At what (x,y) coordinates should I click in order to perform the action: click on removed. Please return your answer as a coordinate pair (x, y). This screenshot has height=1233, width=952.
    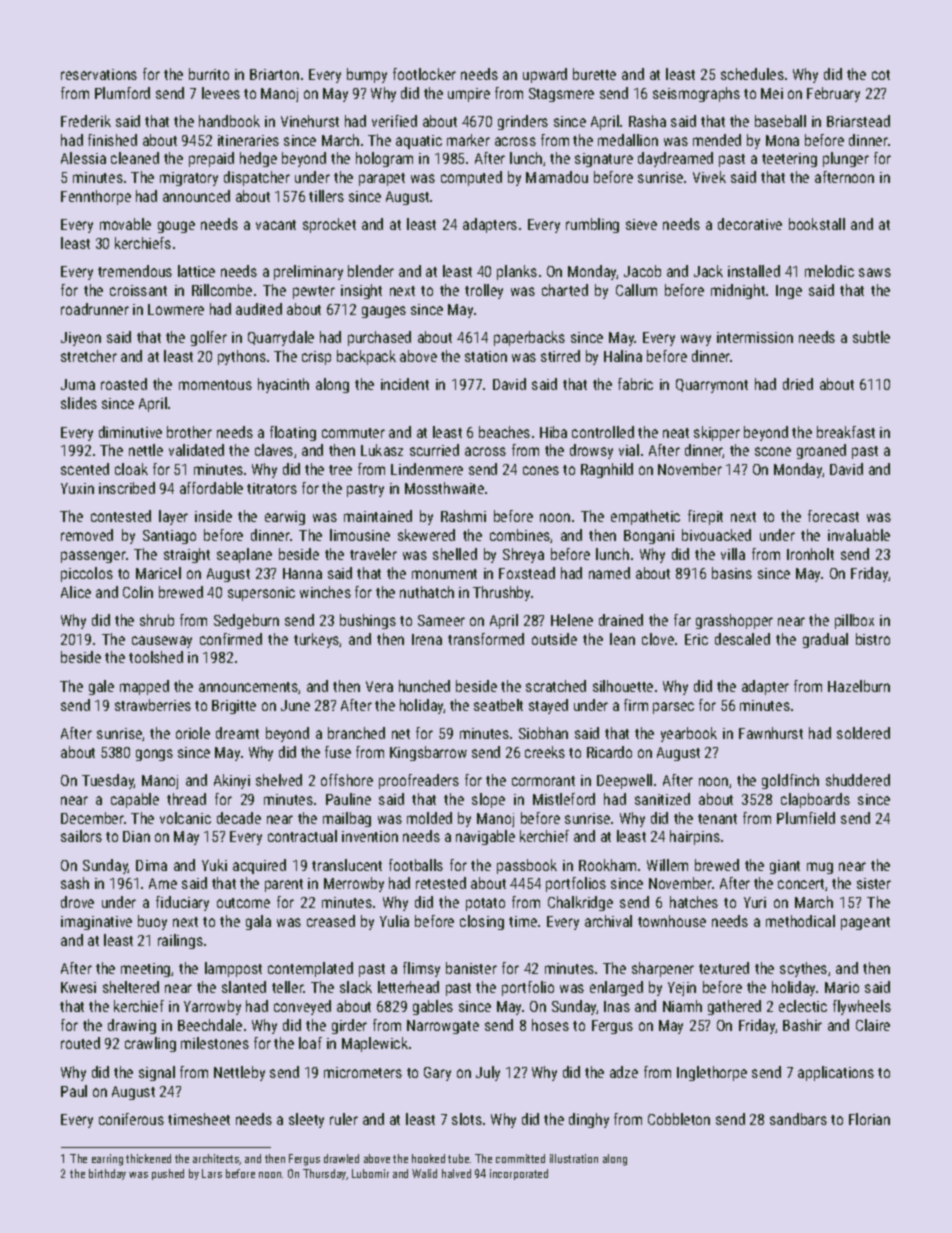
    Looking at the image, I should click on (87, 535).
